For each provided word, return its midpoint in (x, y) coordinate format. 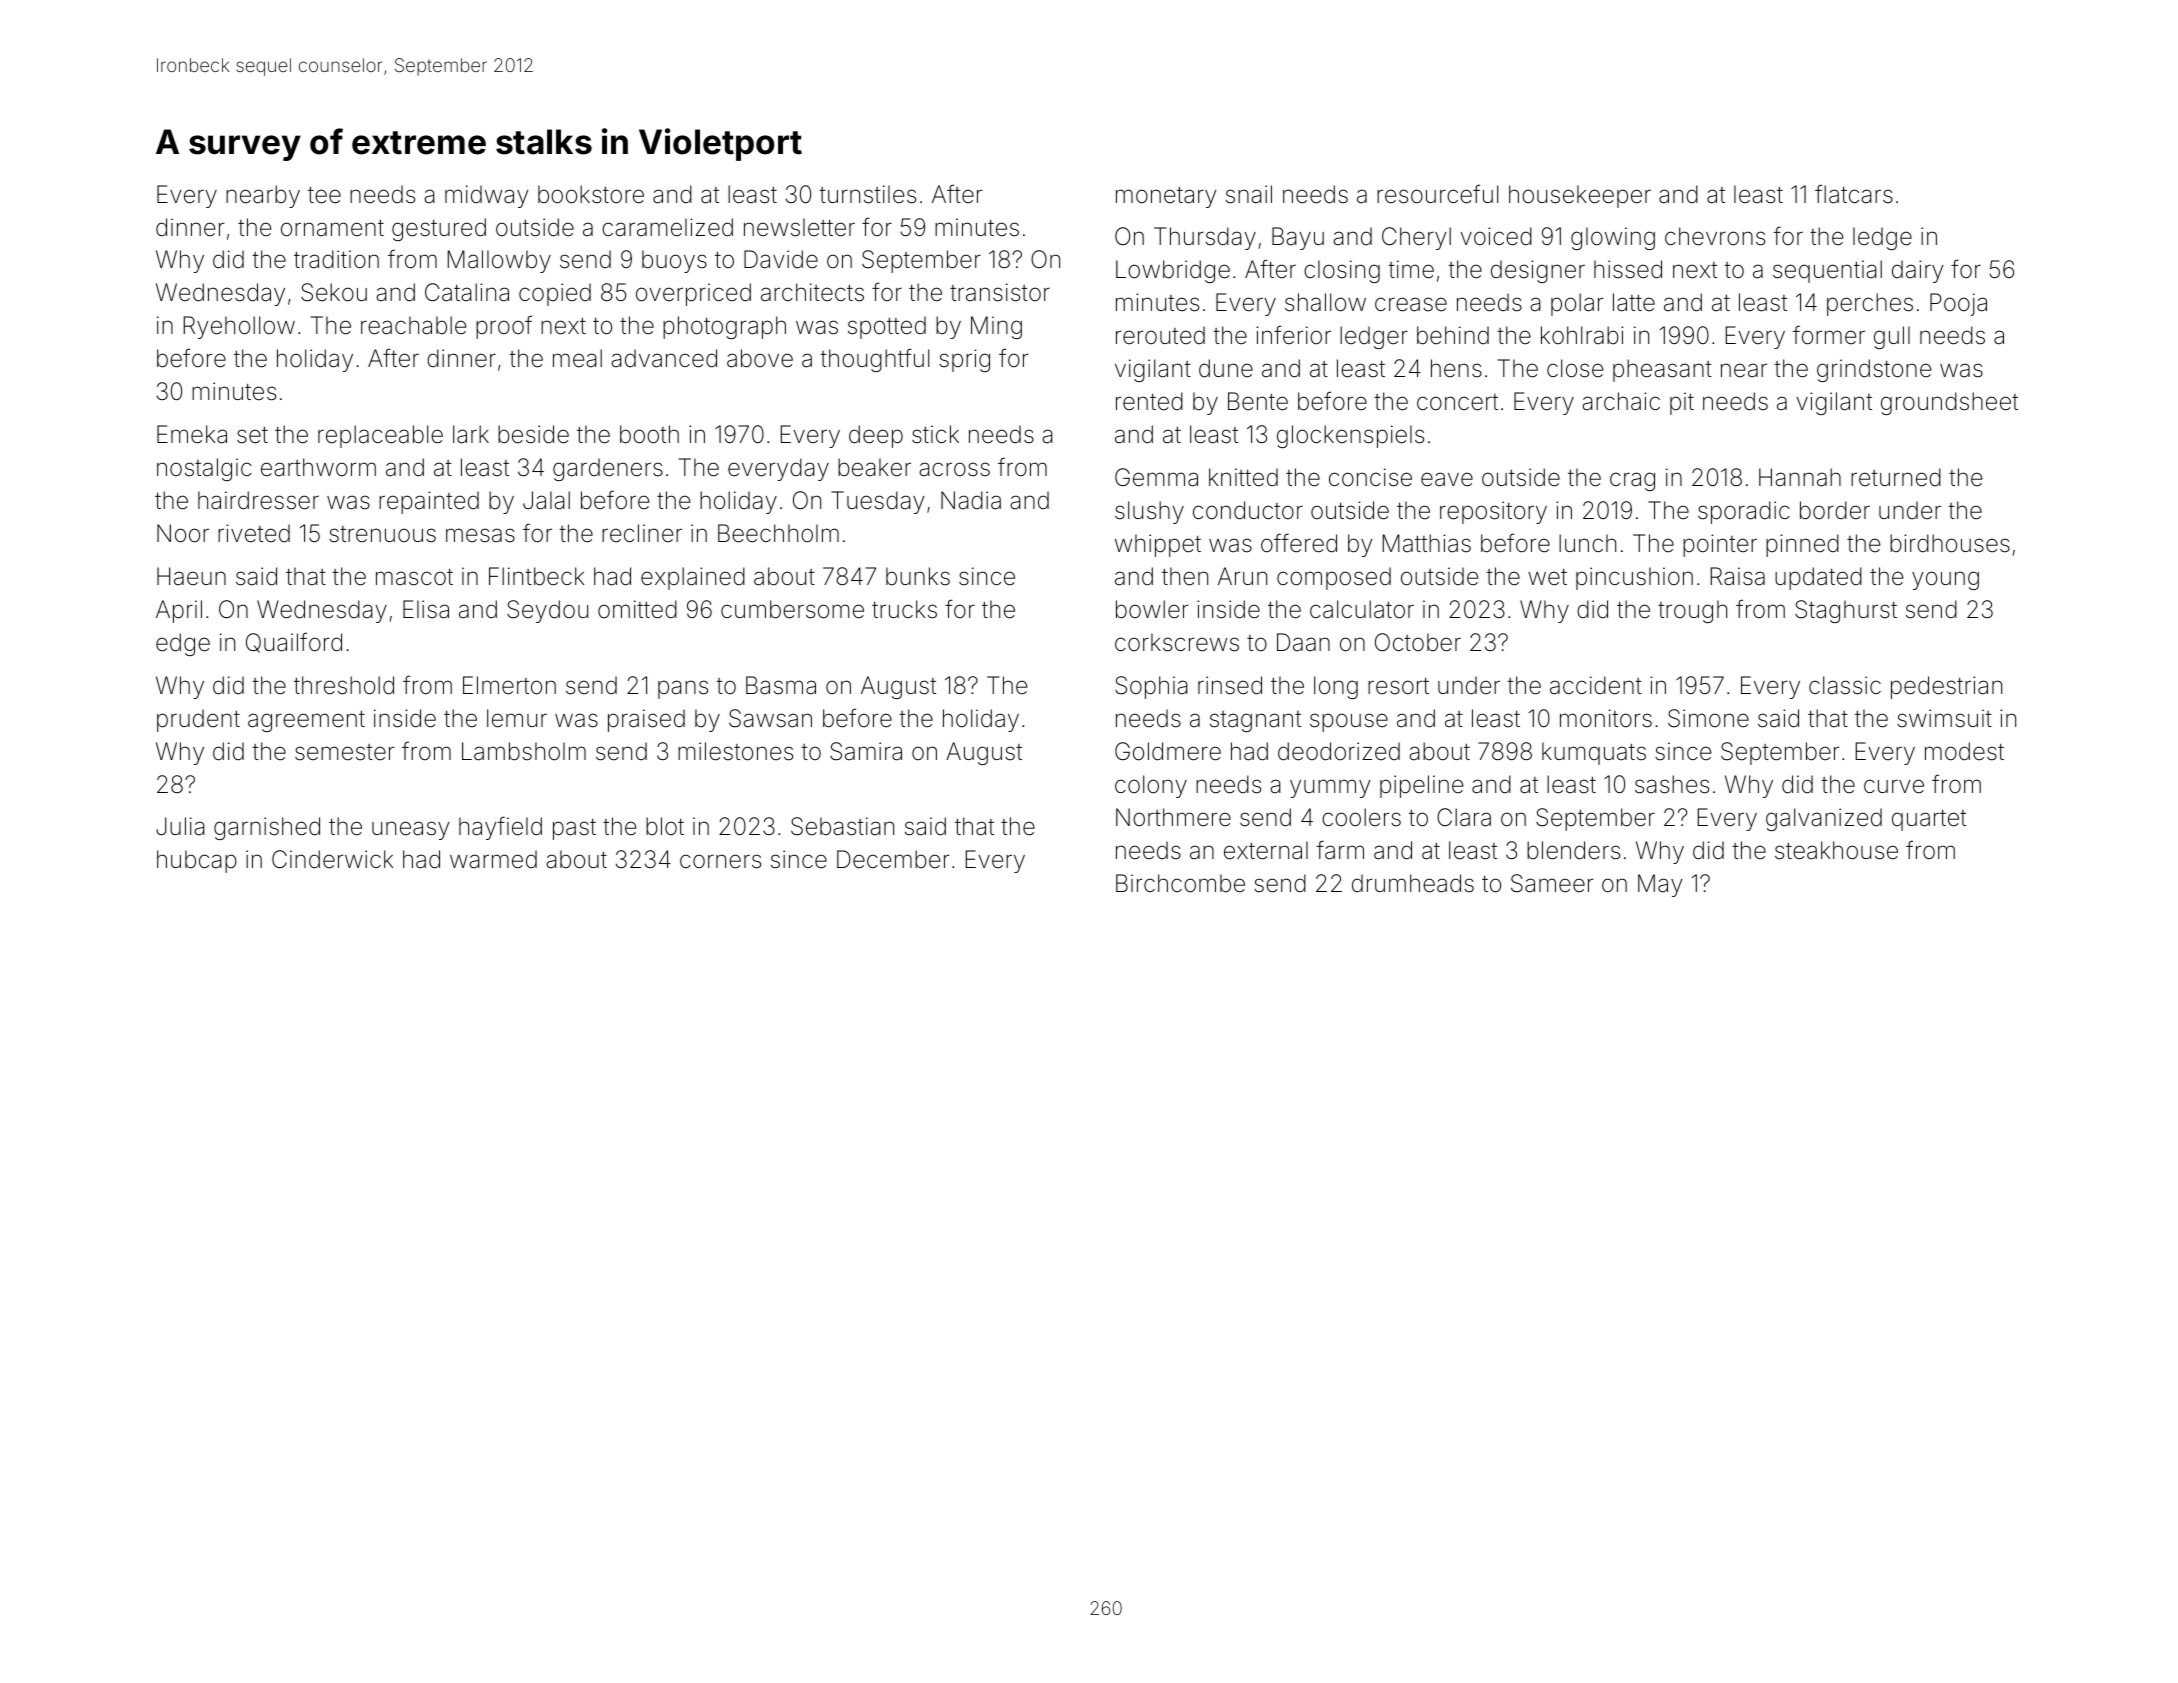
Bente (1258, 401)
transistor (1000, 292)
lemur (517, 718)
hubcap (197, 861)
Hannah (1800, 477)
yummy (1330, 788)
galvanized (1824, 819)
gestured (439, 229)
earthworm (318, 467)
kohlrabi (1582, 335)
